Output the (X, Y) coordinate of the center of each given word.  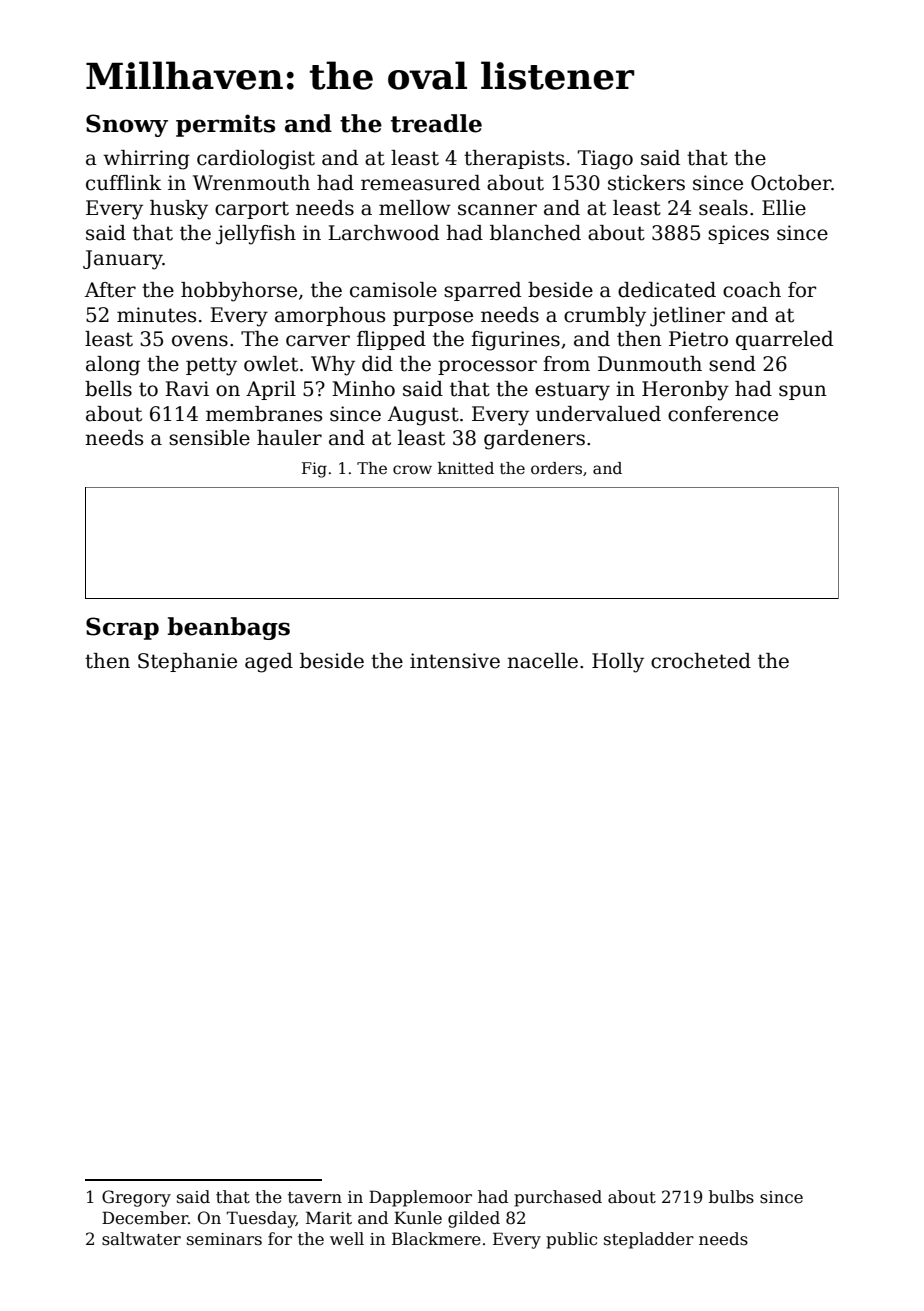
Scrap (122, 628)
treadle (436, 123)
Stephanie (187, 662)
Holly (618, 663)
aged (269, 663)
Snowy (127, 125)
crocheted (701, 661)
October (791, 183)
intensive (455, 661)
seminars (224, 1239)
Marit (329, 1218)
